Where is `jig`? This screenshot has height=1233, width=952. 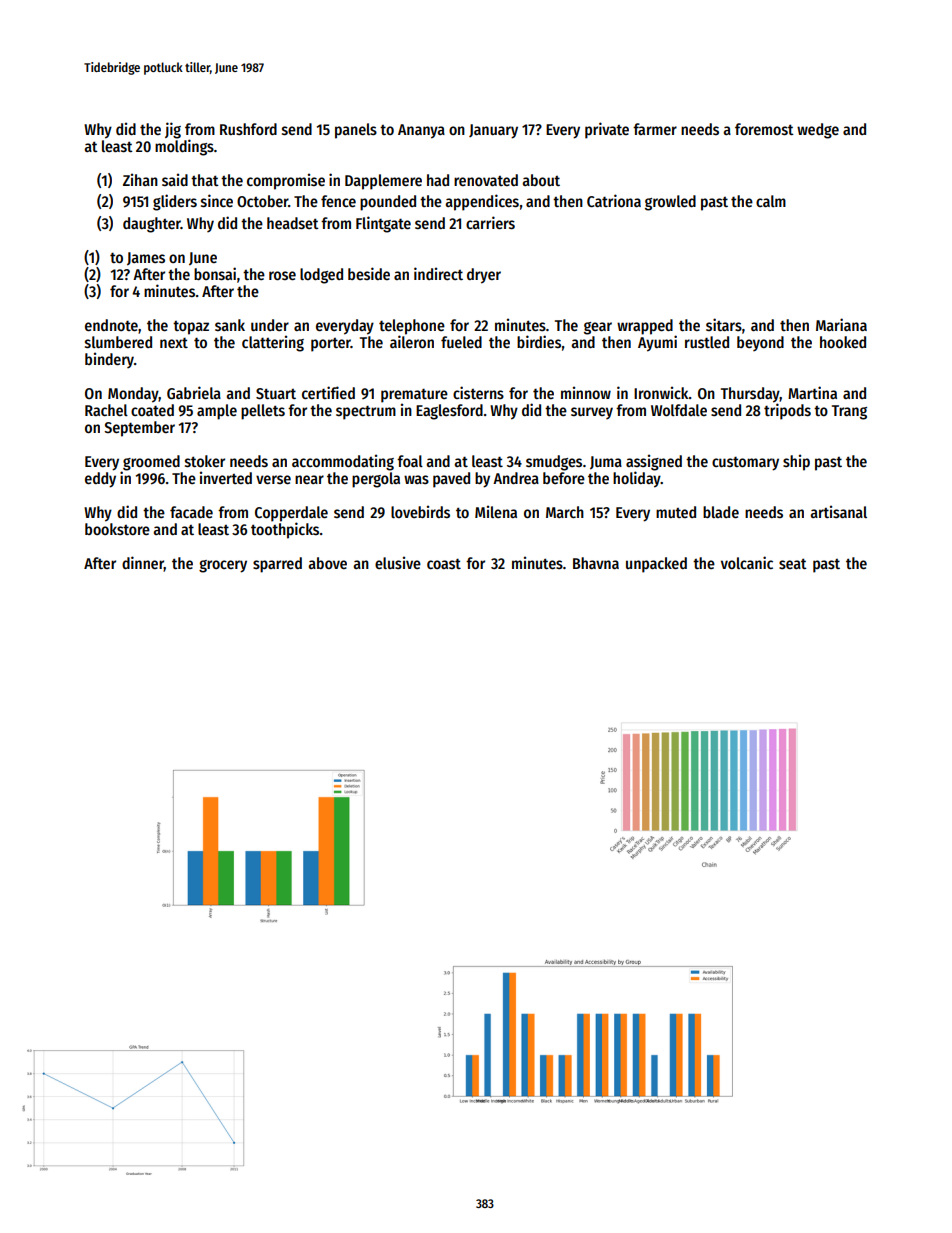 jig is located at coordinates (173, 130).
